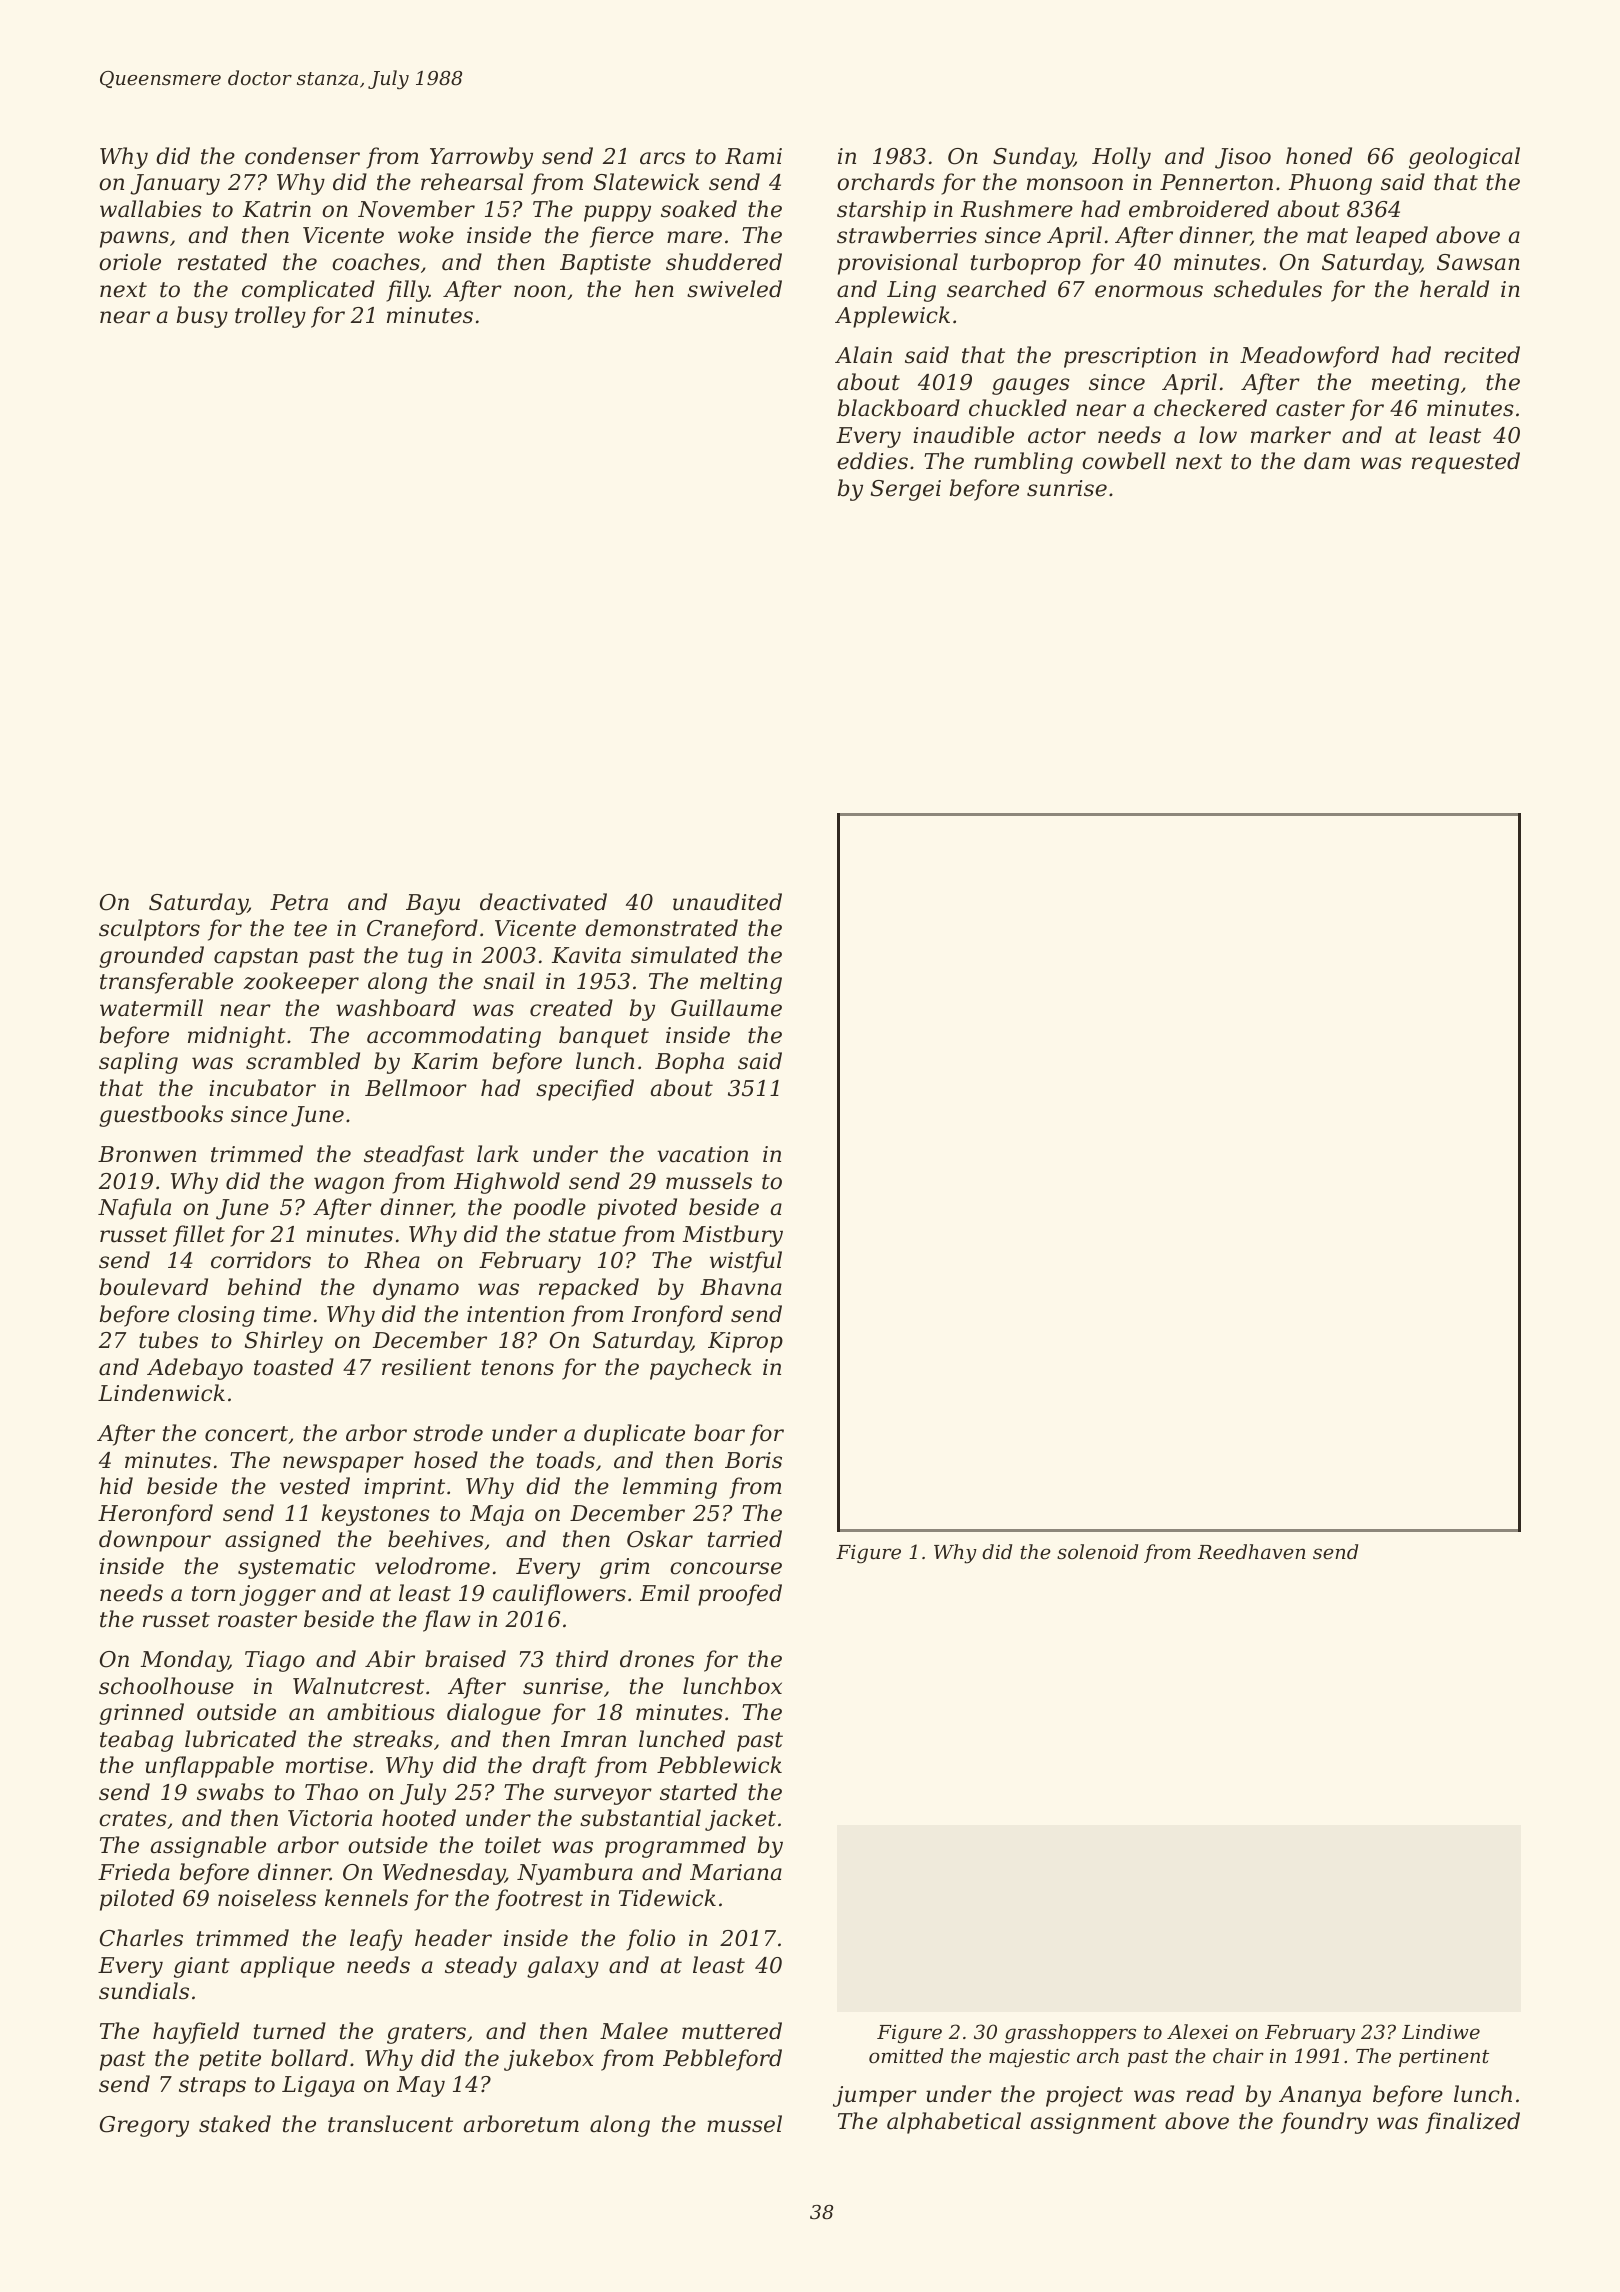 This screenshot has height=2292, width=1620. Describe the element at coordinates (875, 2096) in the screenshot. I see `jumper` at that location.
